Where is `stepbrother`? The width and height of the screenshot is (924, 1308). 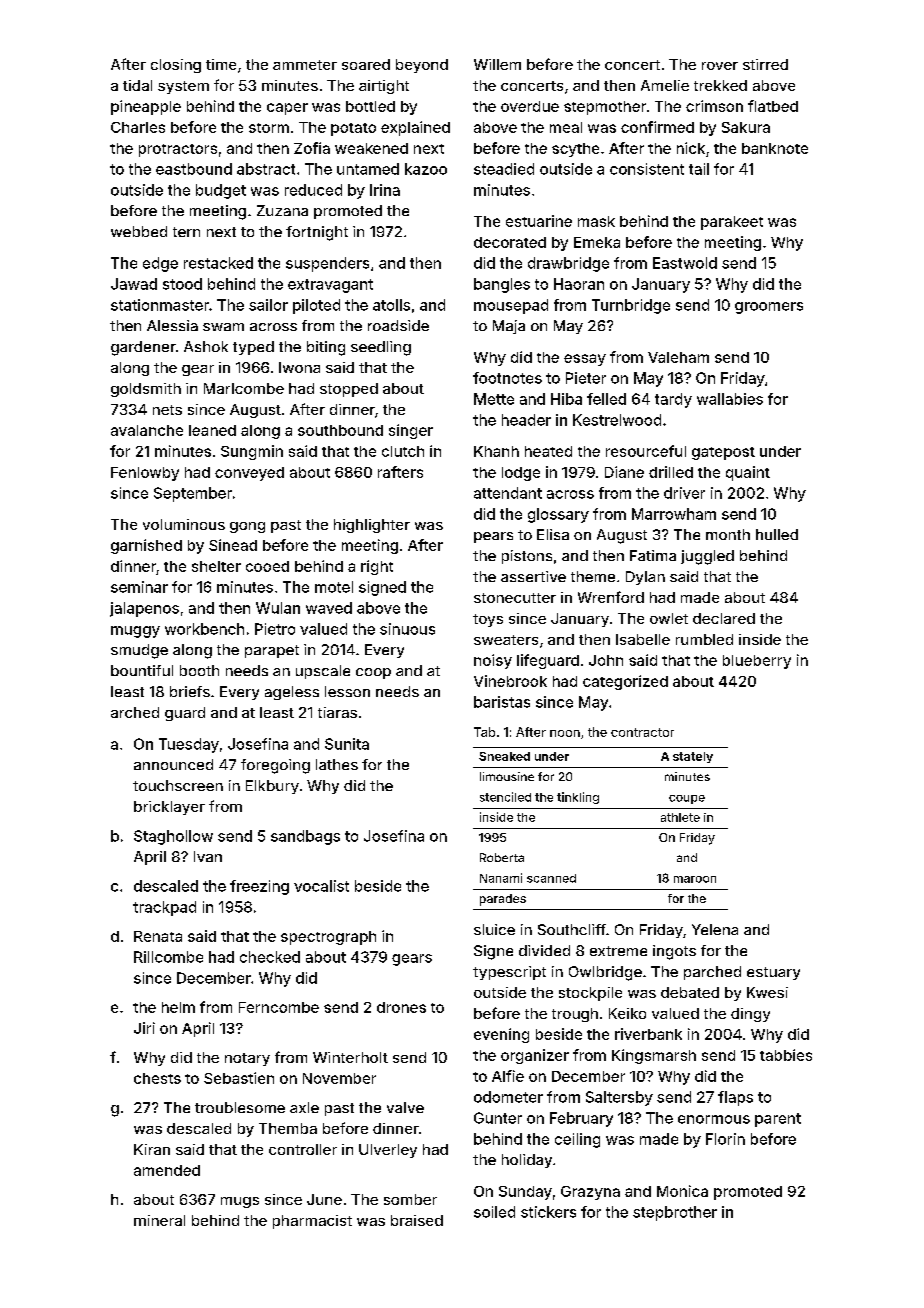
stepbrother is located at coordinates (675, 1213).
